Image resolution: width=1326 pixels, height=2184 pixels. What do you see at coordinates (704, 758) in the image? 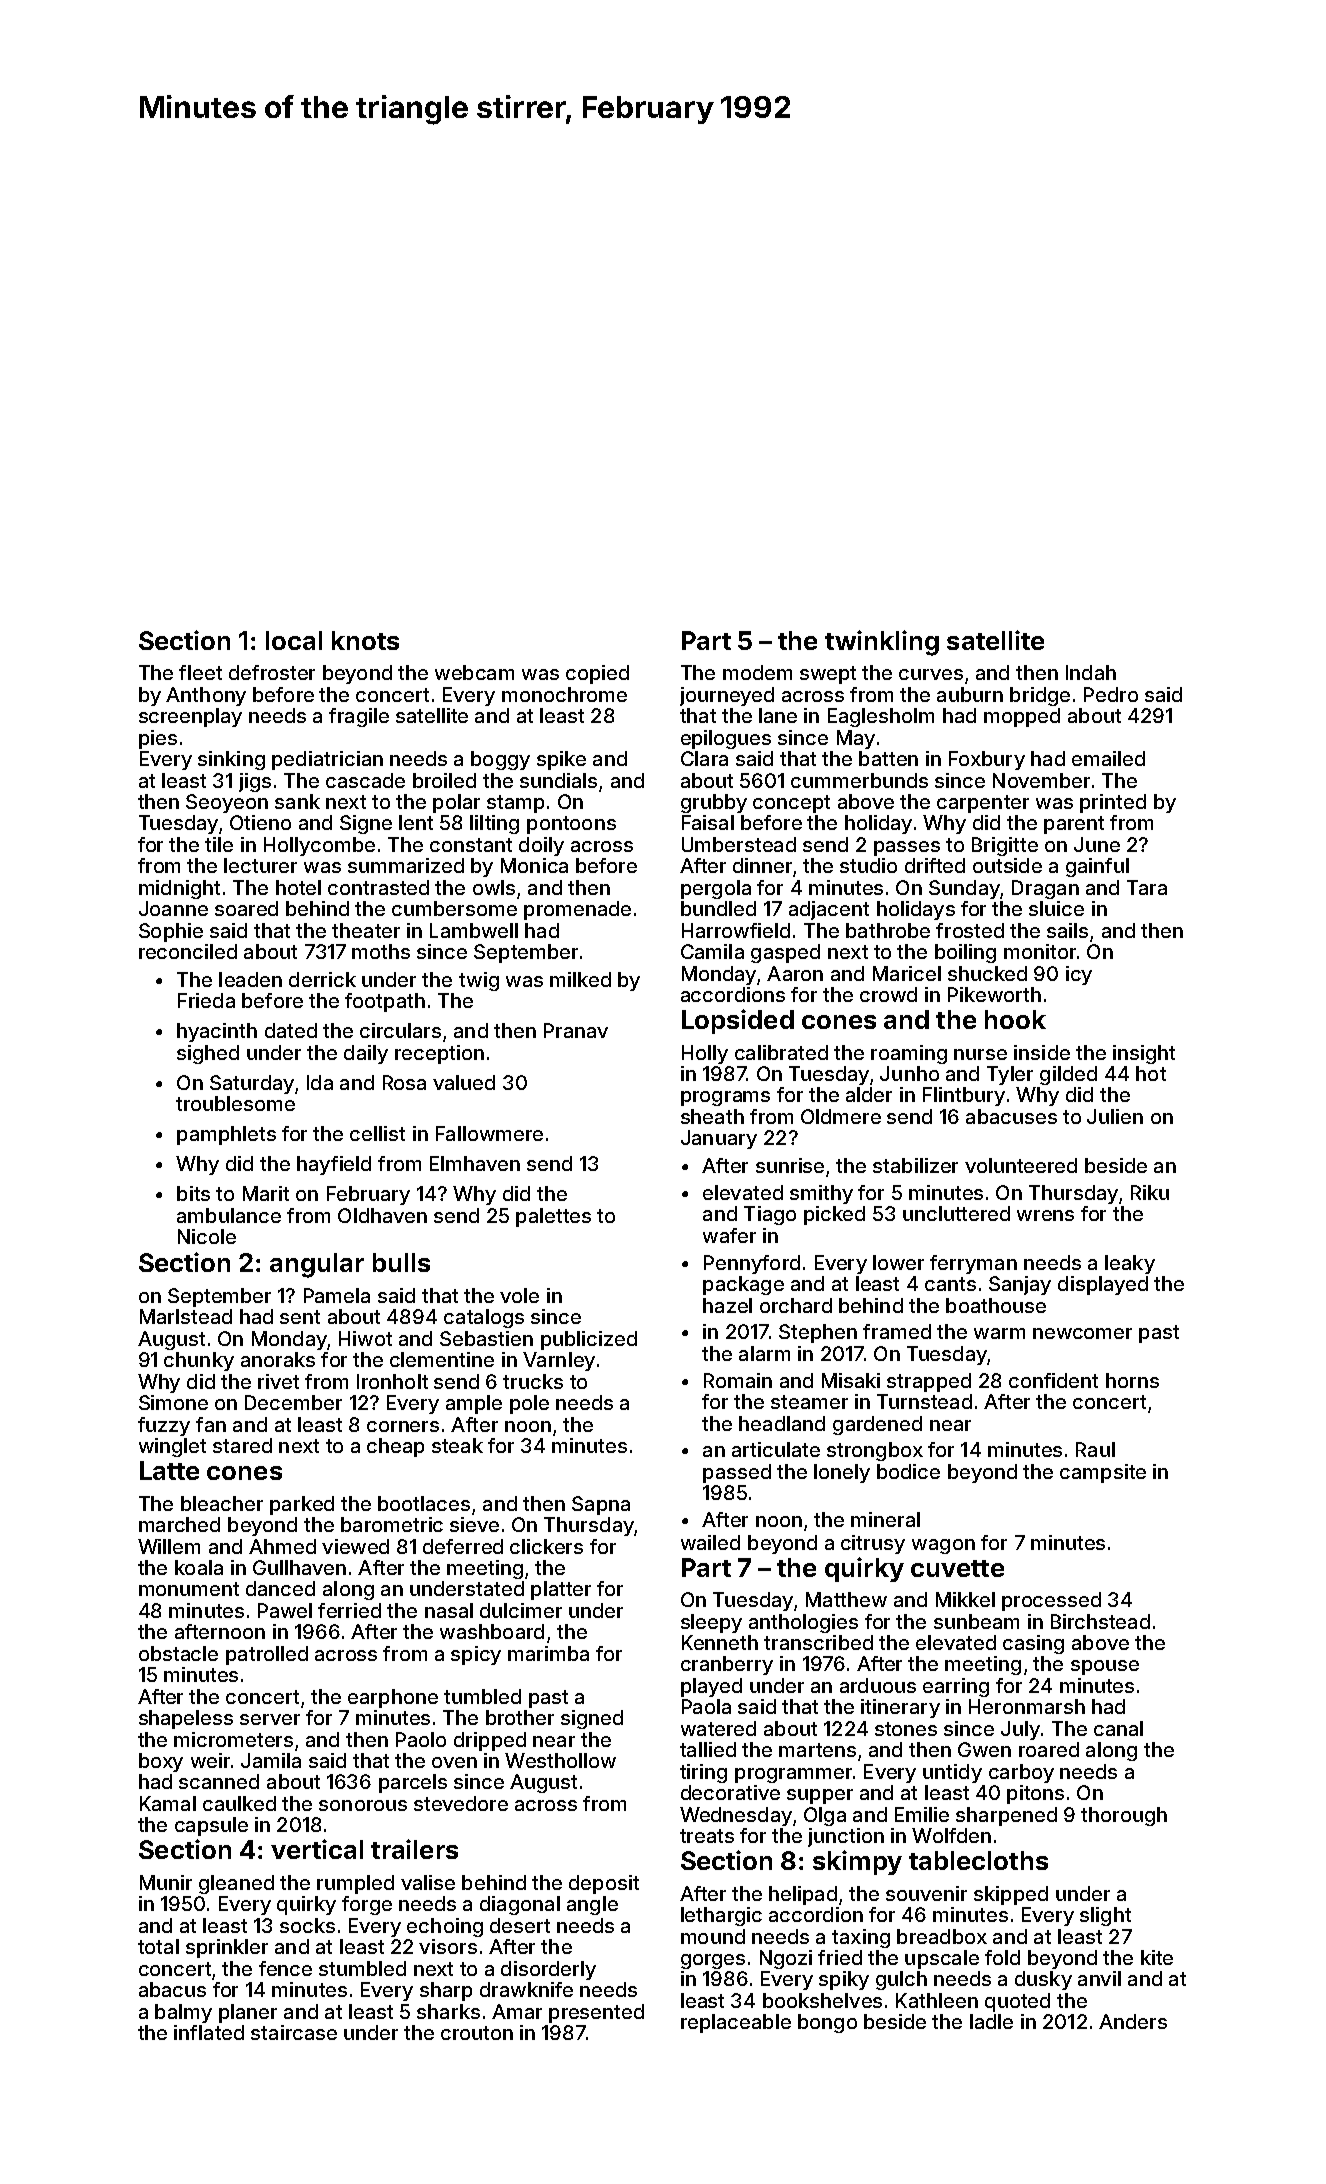
I see `Clara` at bounding box center [704, 758].
